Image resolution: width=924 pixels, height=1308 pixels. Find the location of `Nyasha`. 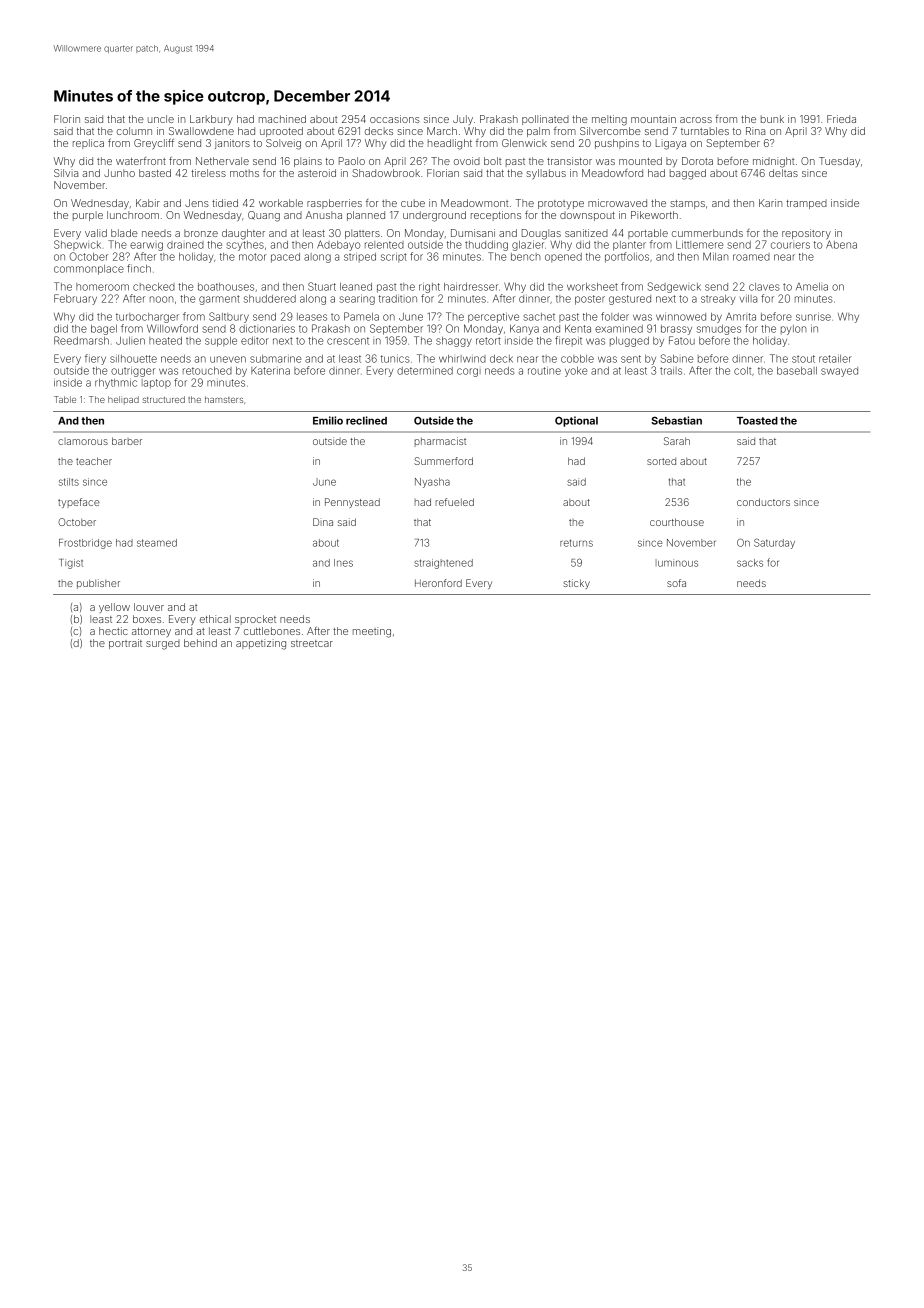

Nyasha is located at coordinates (432, 483).
